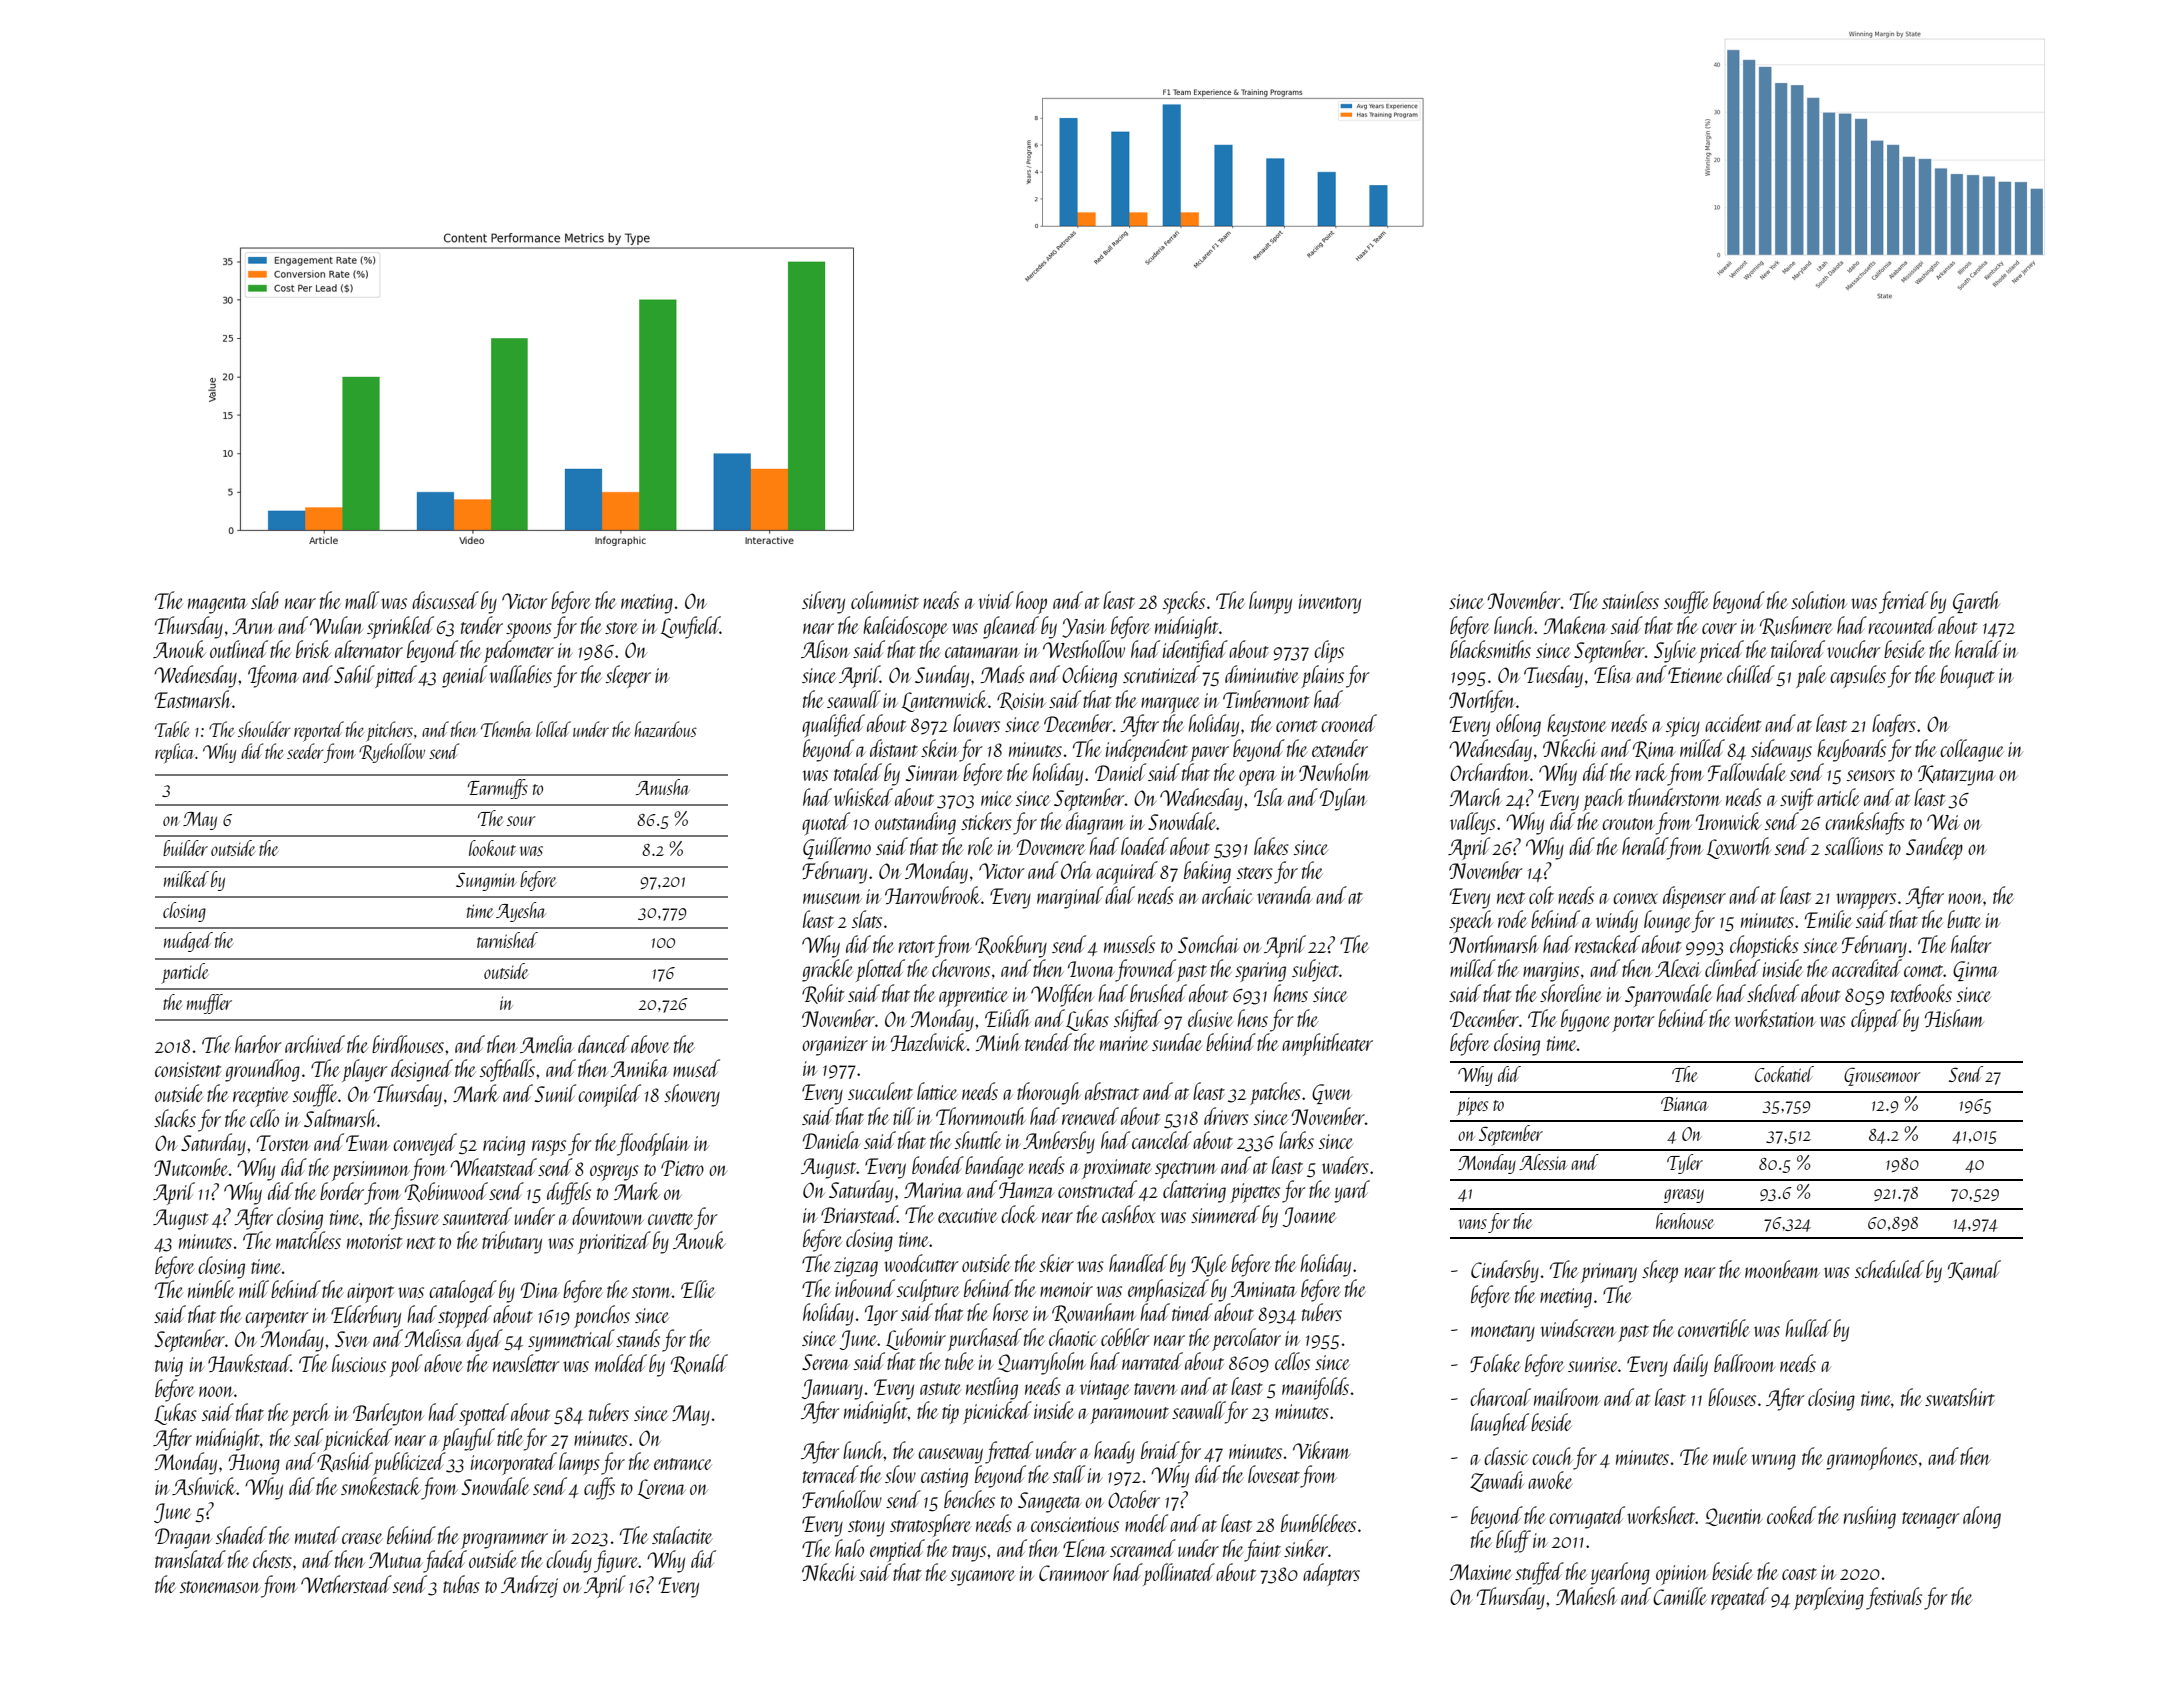 Image resolution: width=2178 pixels, height=1683 pixels. Describe the element at coordinates (445, 600) in the image. I see `discussed` at that location.
